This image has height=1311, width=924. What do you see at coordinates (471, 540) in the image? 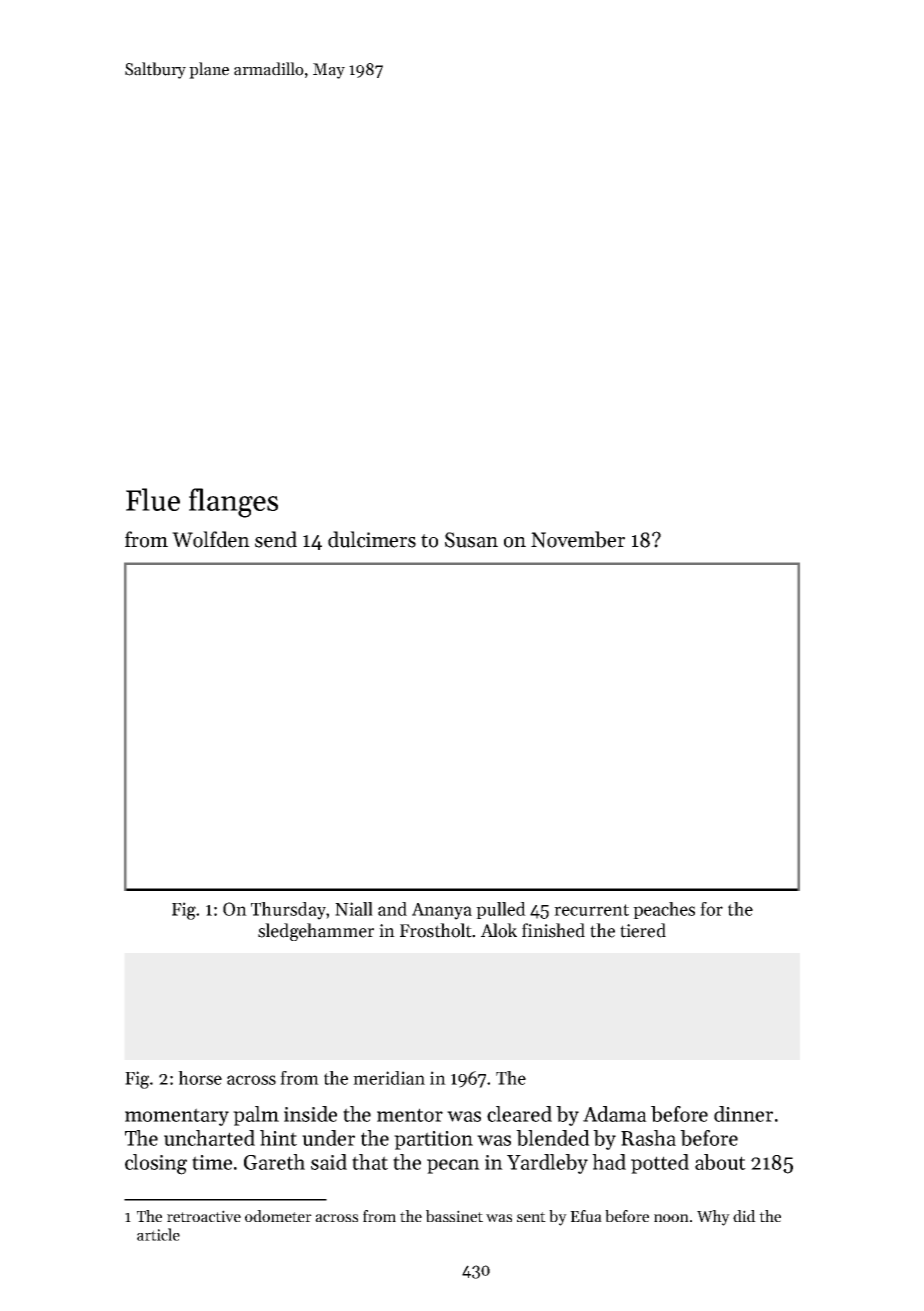
I see `Susan` at bounding box center [471, 540].
